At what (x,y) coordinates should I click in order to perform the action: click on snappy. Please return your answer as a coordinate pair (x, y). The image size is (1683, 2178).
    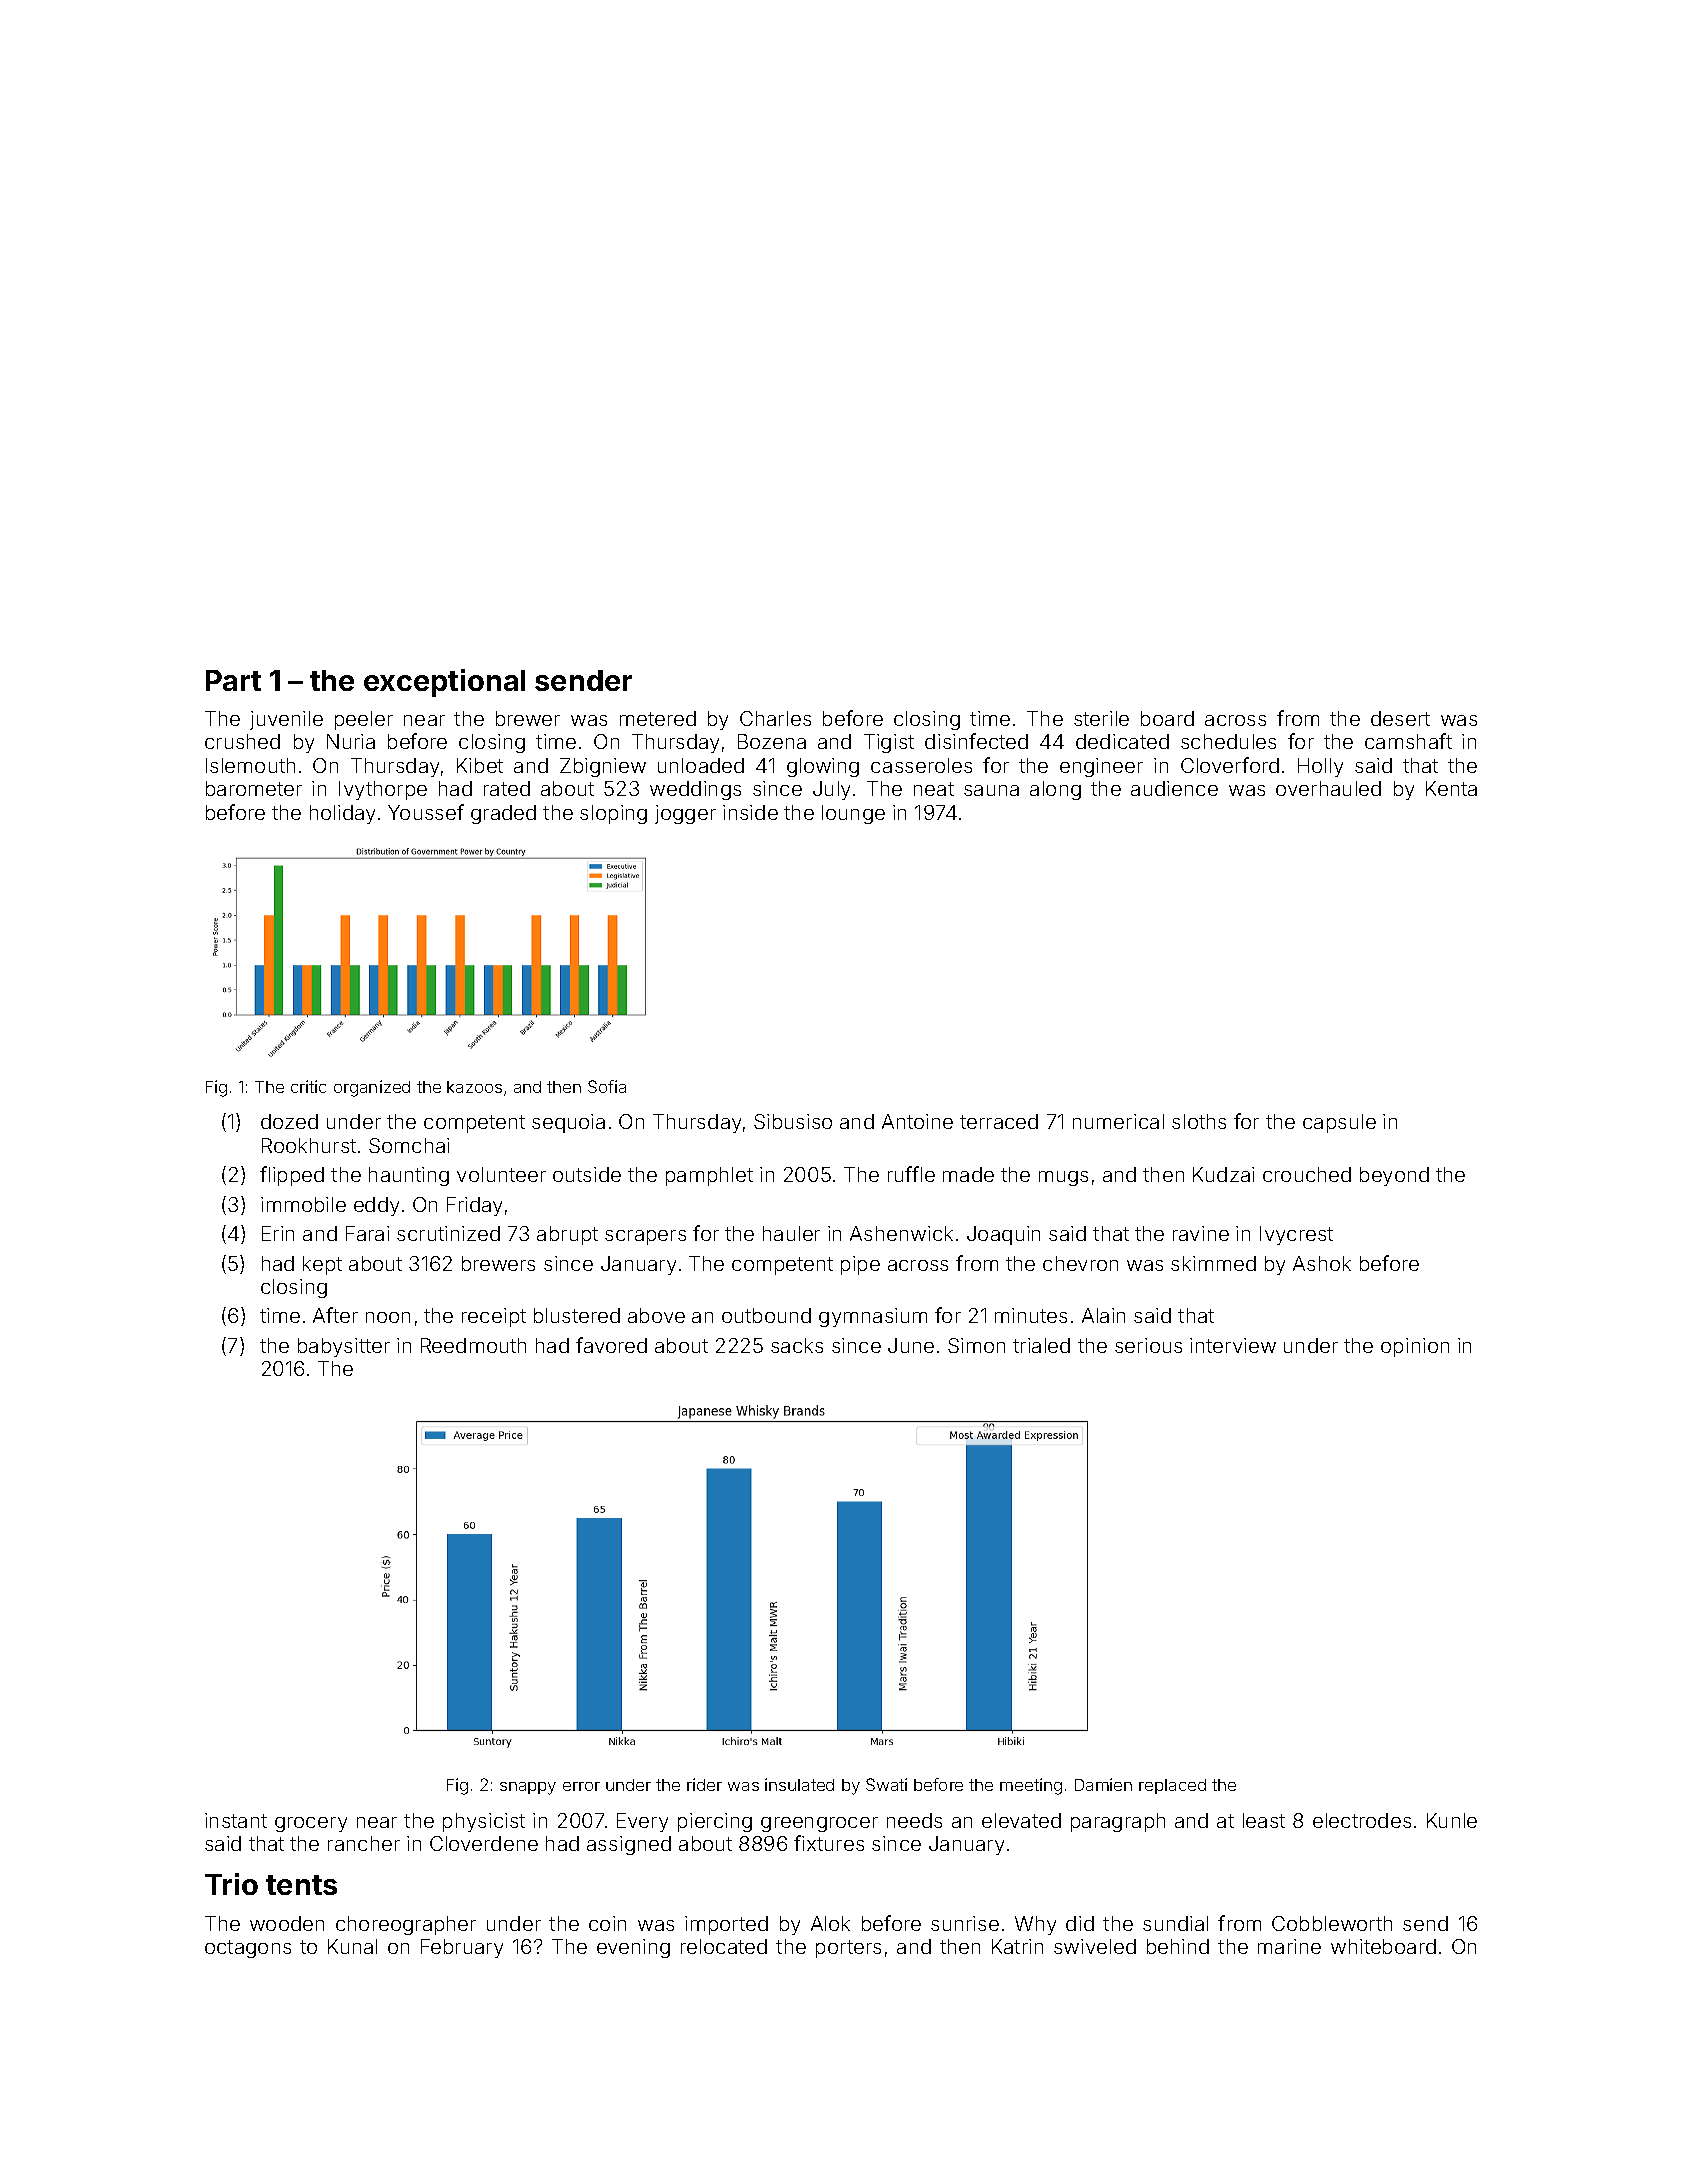
    Looking at the image, I should click on (528, 1788).
